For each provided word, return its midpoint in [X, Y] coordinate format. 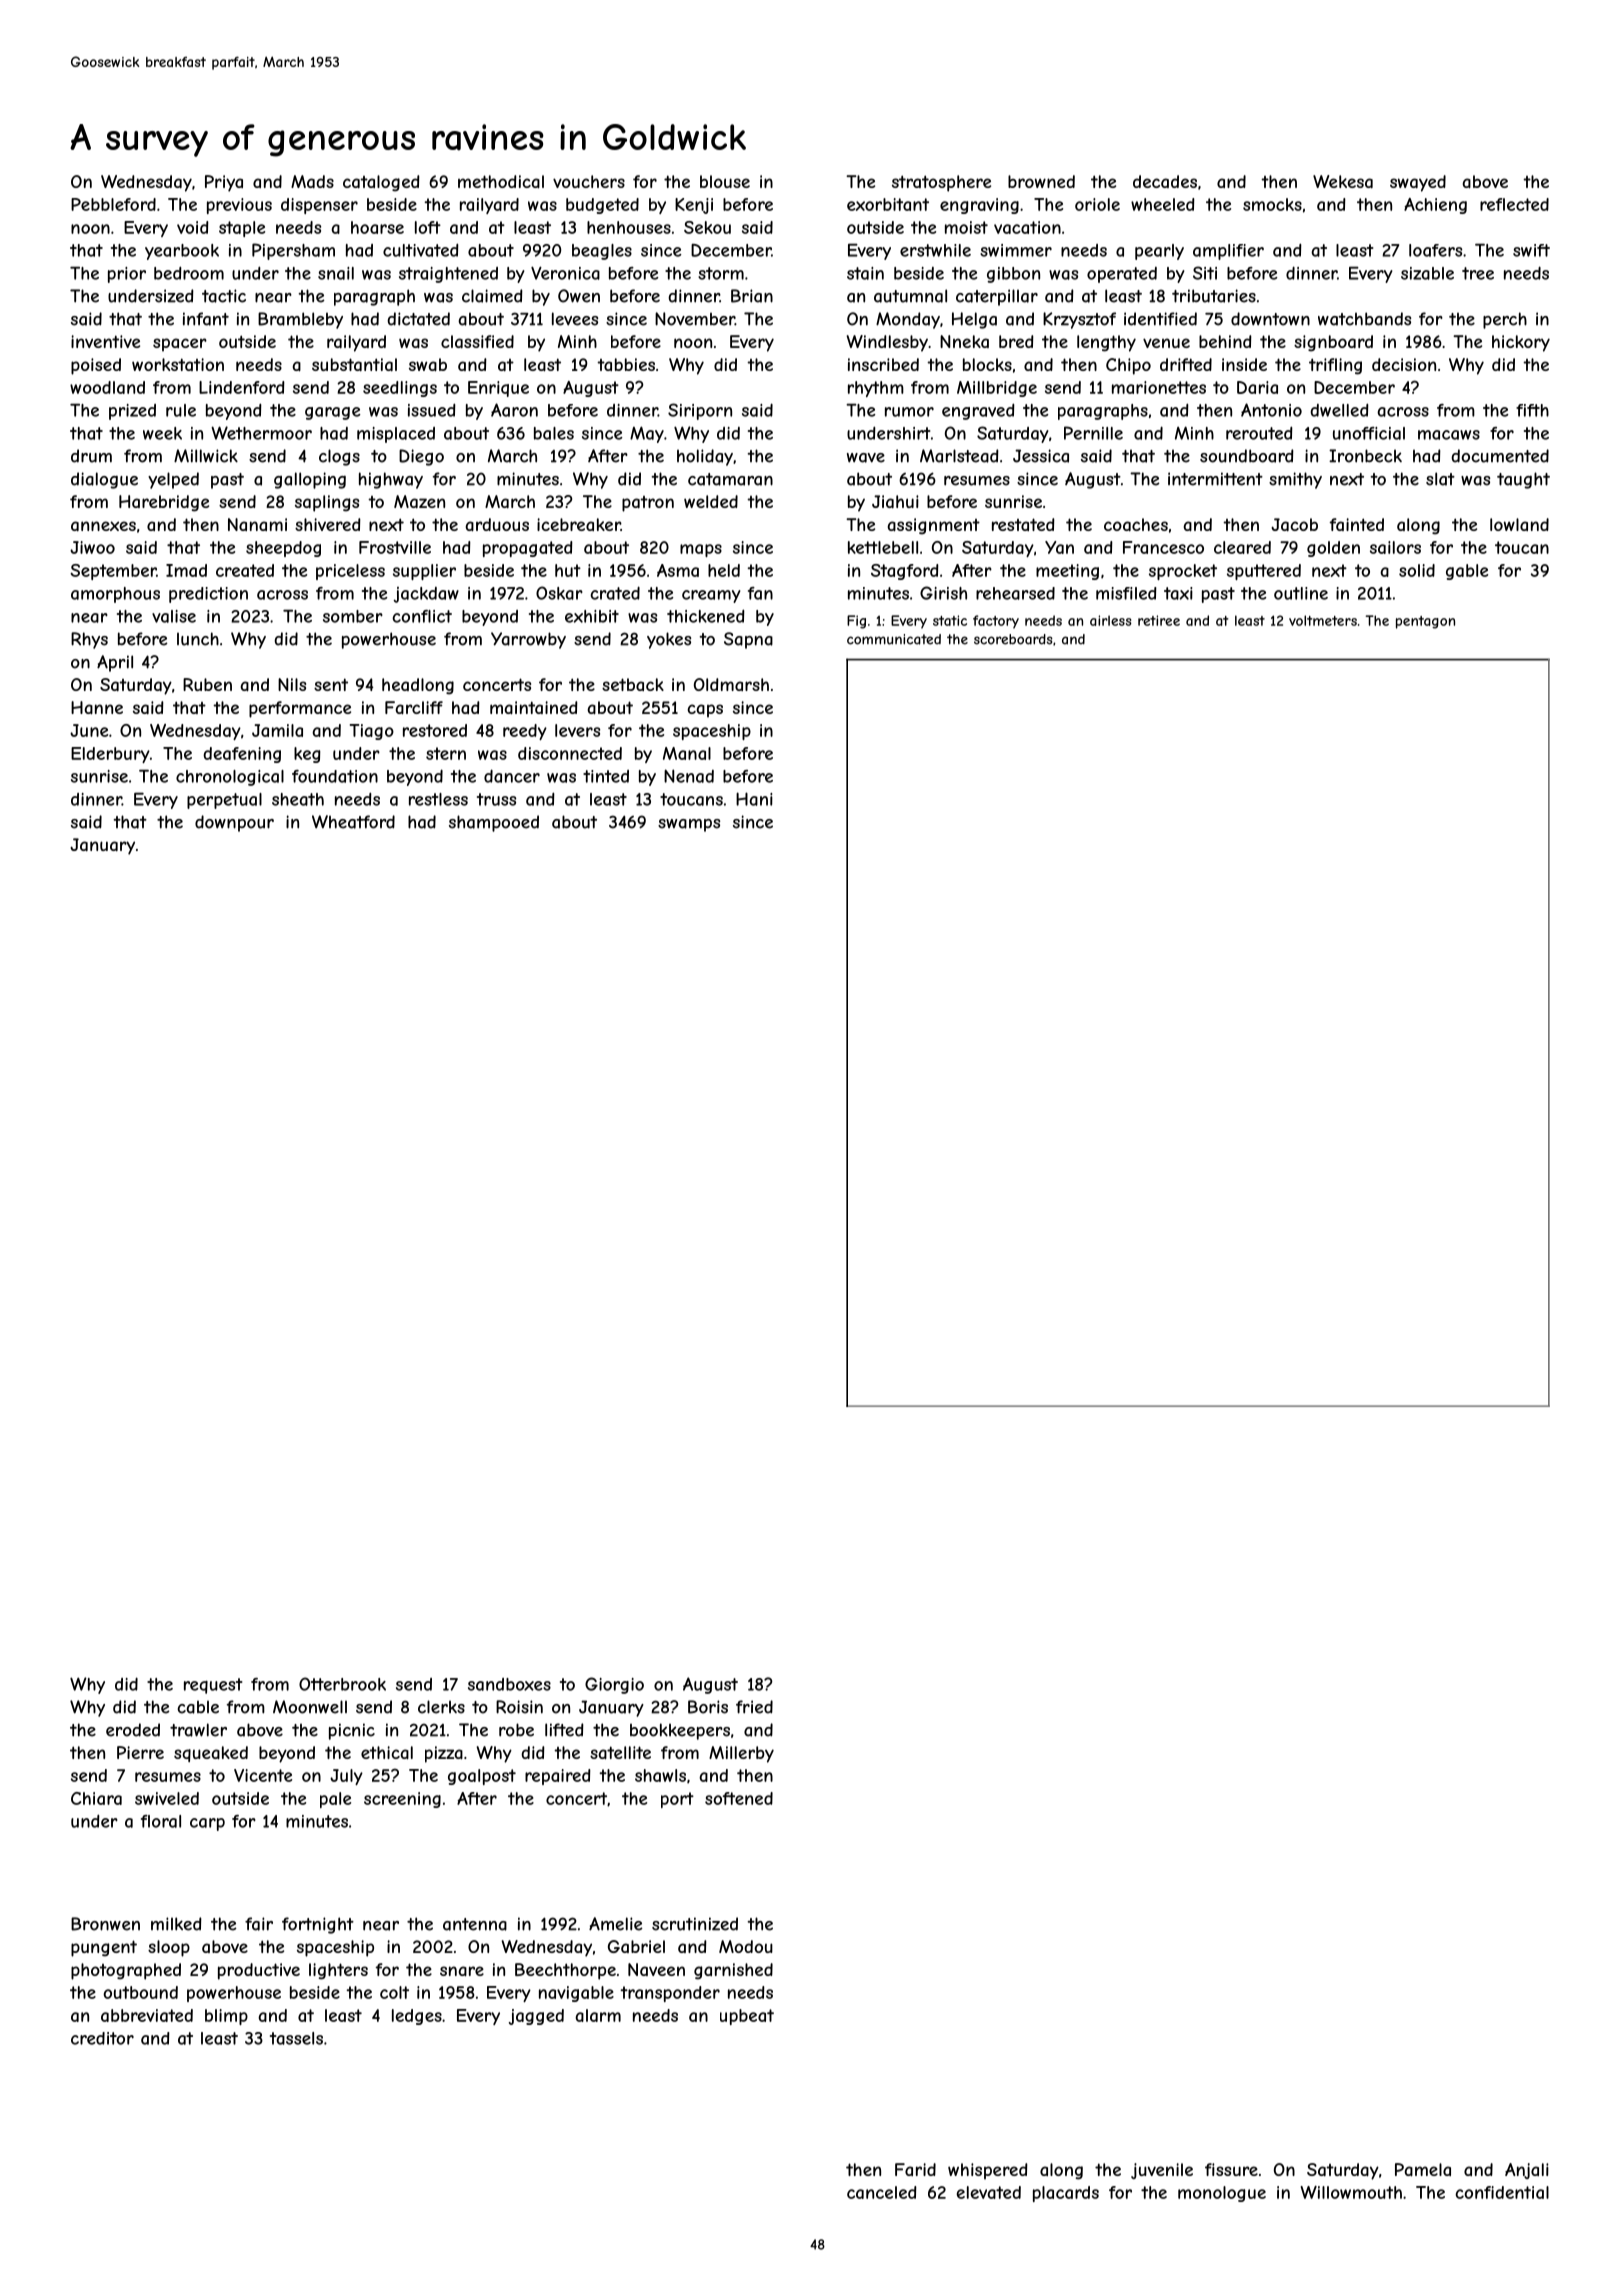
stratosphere [941, 183]
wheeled [1163, 204]
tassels [296, 2038]
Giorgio [614, 1685]
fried [754, 1707]
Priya [224, 183]
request [213, 1686]
